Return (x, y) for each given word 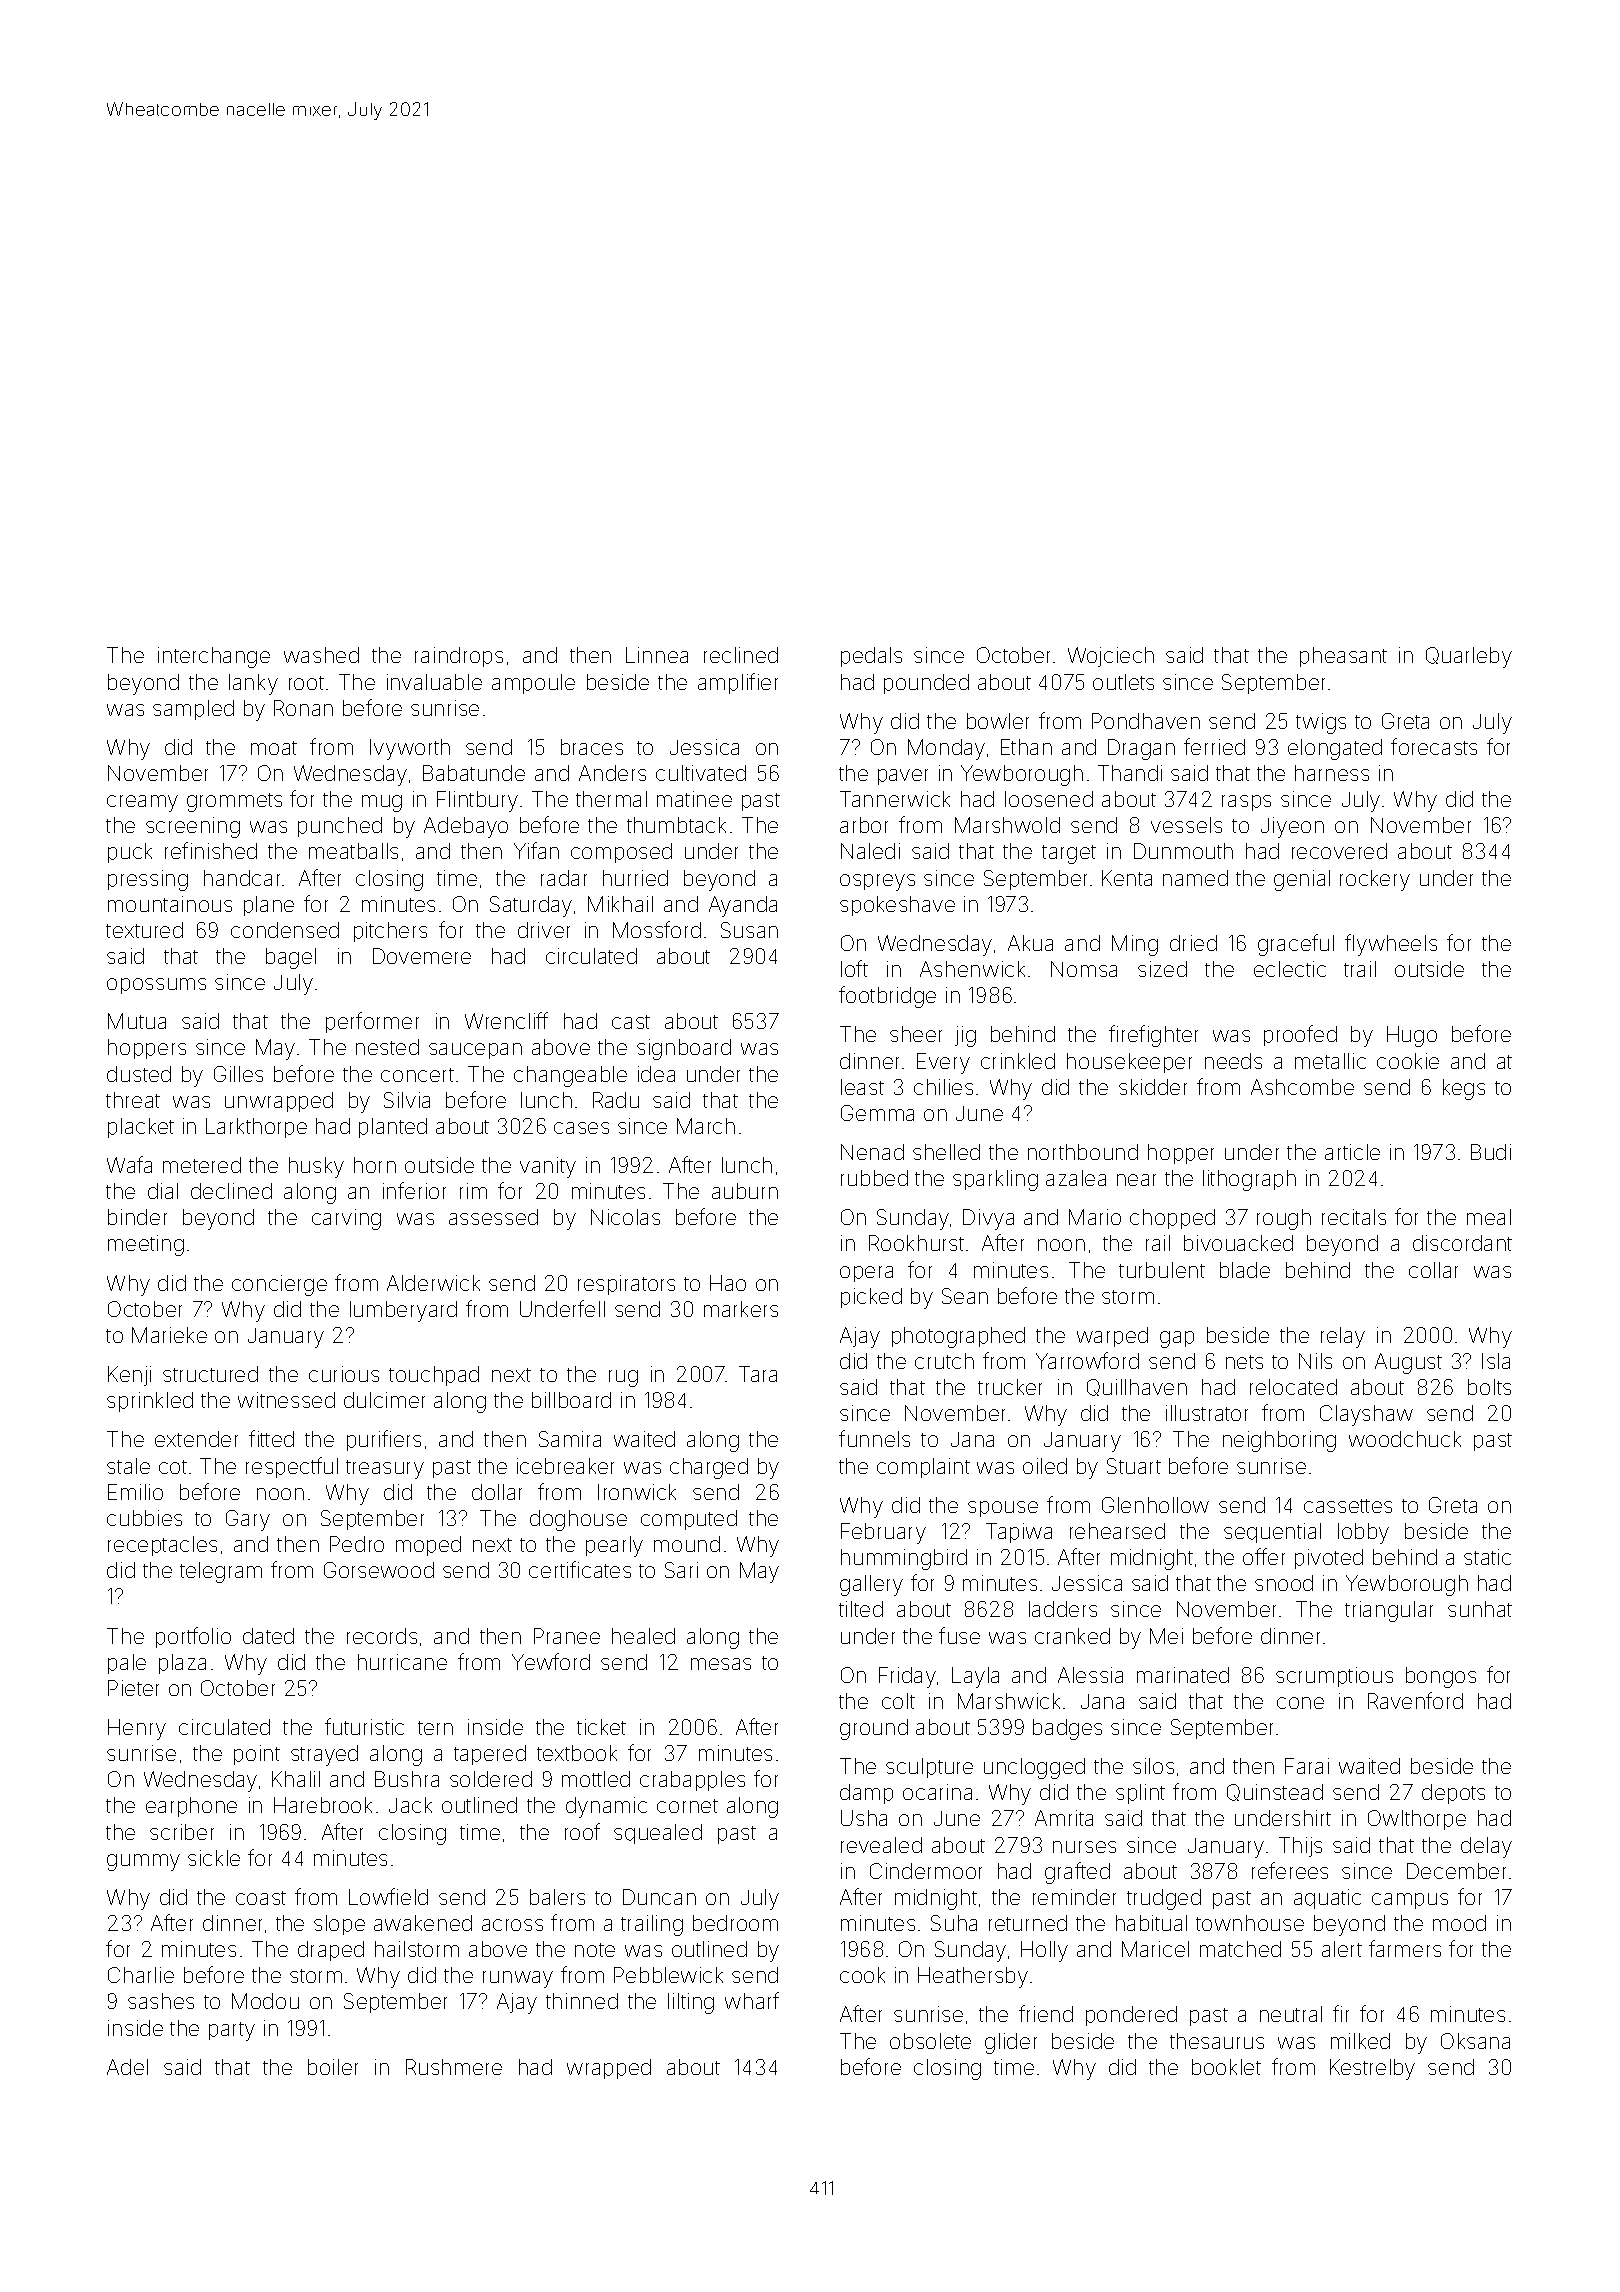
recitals (1354, 1217)
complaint (923, 1468)
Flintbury (477, 801)
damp (866, 1794)
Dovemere (422, 956)
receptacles (162, 1546)
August (1408, 1363)
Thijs (1300, 1847)
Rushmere (454, 2067)
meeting (146, 1245)
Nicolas (625, 1217)
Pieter (133, 1688)
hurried (635, 878)
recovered (1339, 851)
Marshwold (1007, 825)
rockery (1375, 880)
